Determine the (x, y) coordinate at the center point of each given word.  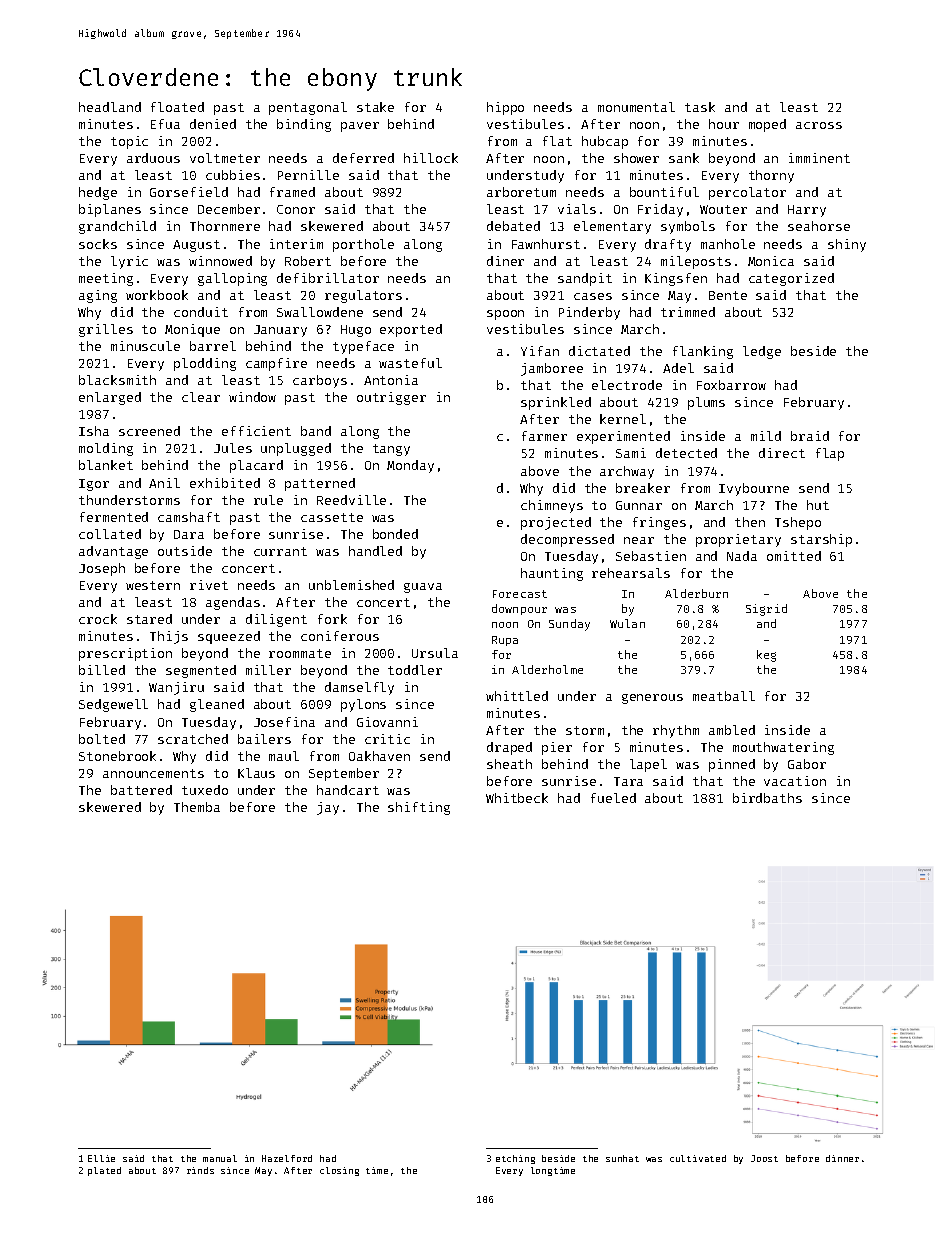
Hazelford (287, 1158)
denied (213, 124)
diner (505, 261)
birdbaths (767, 798)
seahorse (819, 226)
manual (220, 1158)
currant (280, 551)
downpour (519, 609)
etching (515, 1159)
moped (767, 125)
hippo (505, 108)
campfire (276, 364)
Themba (197, 807)
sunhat (622, 1158)
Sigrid (766, 610)
